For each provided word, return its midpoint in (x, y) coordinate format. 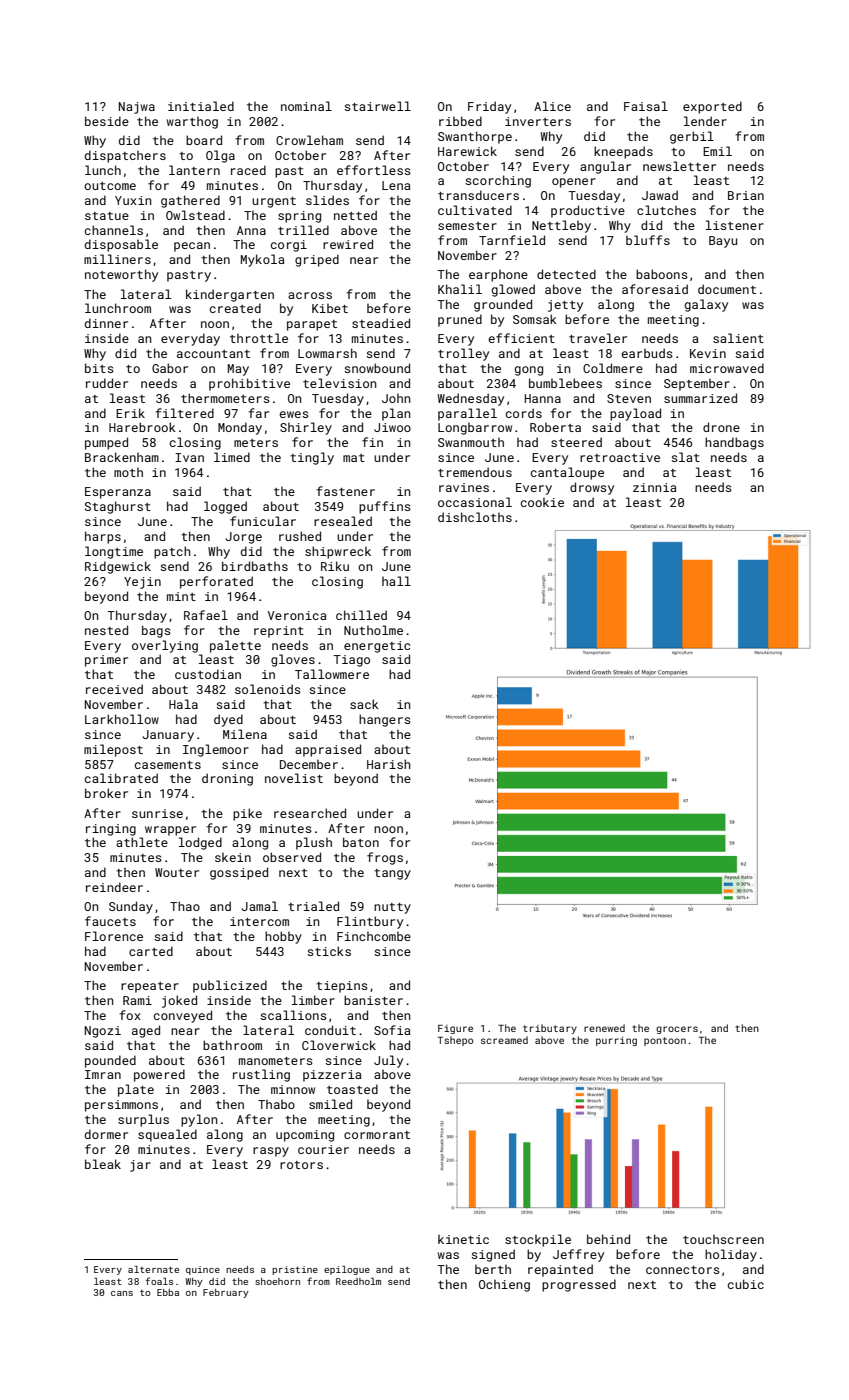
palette (235, 646)
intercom (259, 921)
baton (361, 842)
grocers (677, 1030)
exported (712, 107)
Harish (389, 764)
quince (203, 1270)
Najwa (137, 108)
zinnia (654, 487)
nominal (306, 106)
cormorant (377, 1135)
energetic (377, 647)
